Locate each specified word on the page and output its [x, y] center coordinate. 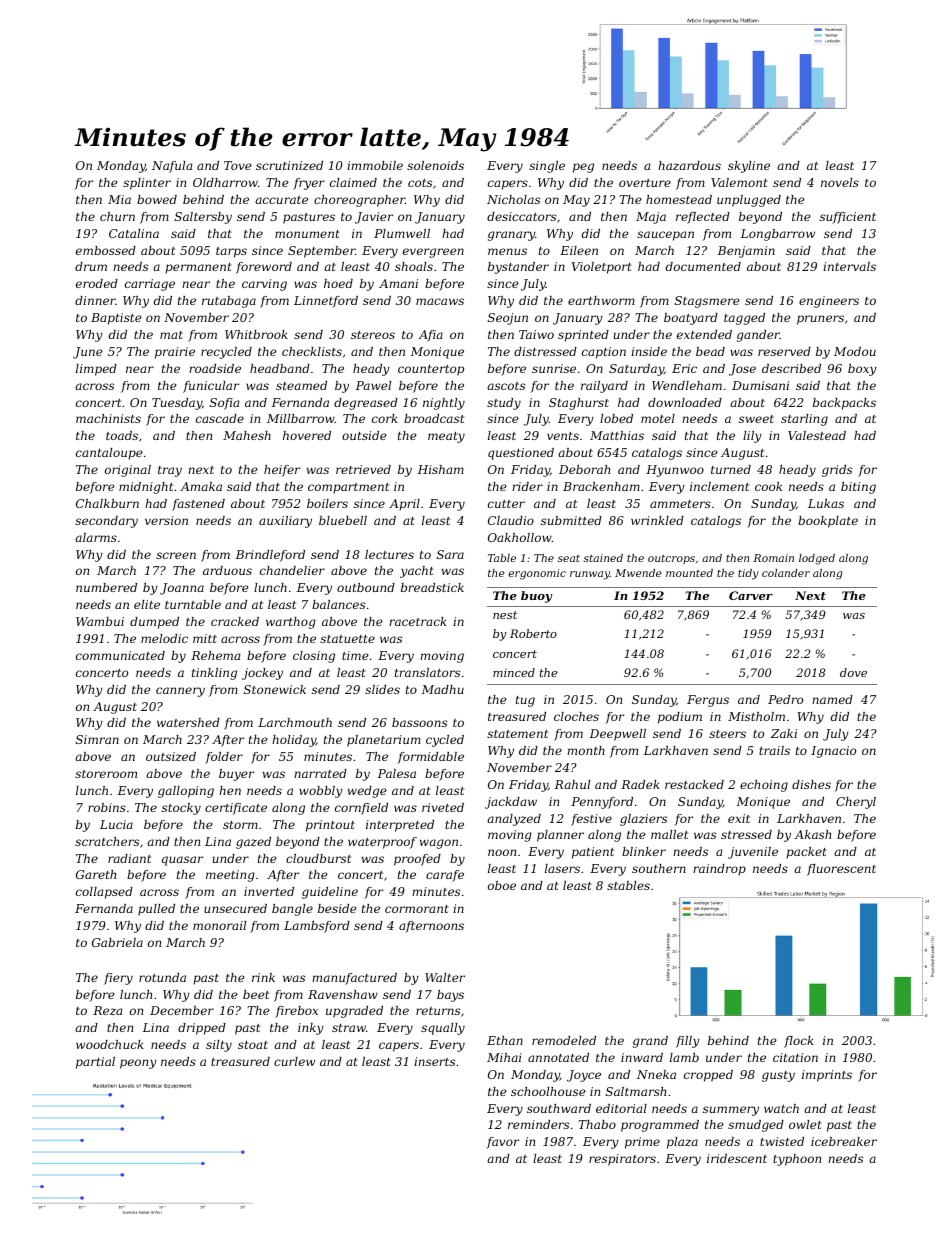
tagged [744, 319]
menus [507, 251]
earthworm [601, 300]
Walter [445, 977]
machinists [108, 418]
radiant [129, 858]
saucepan [665, 236]
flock [799, 1042]
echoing [764, 786]
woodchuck [110, 1044]
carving [264, 285]
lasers [562, 868]
